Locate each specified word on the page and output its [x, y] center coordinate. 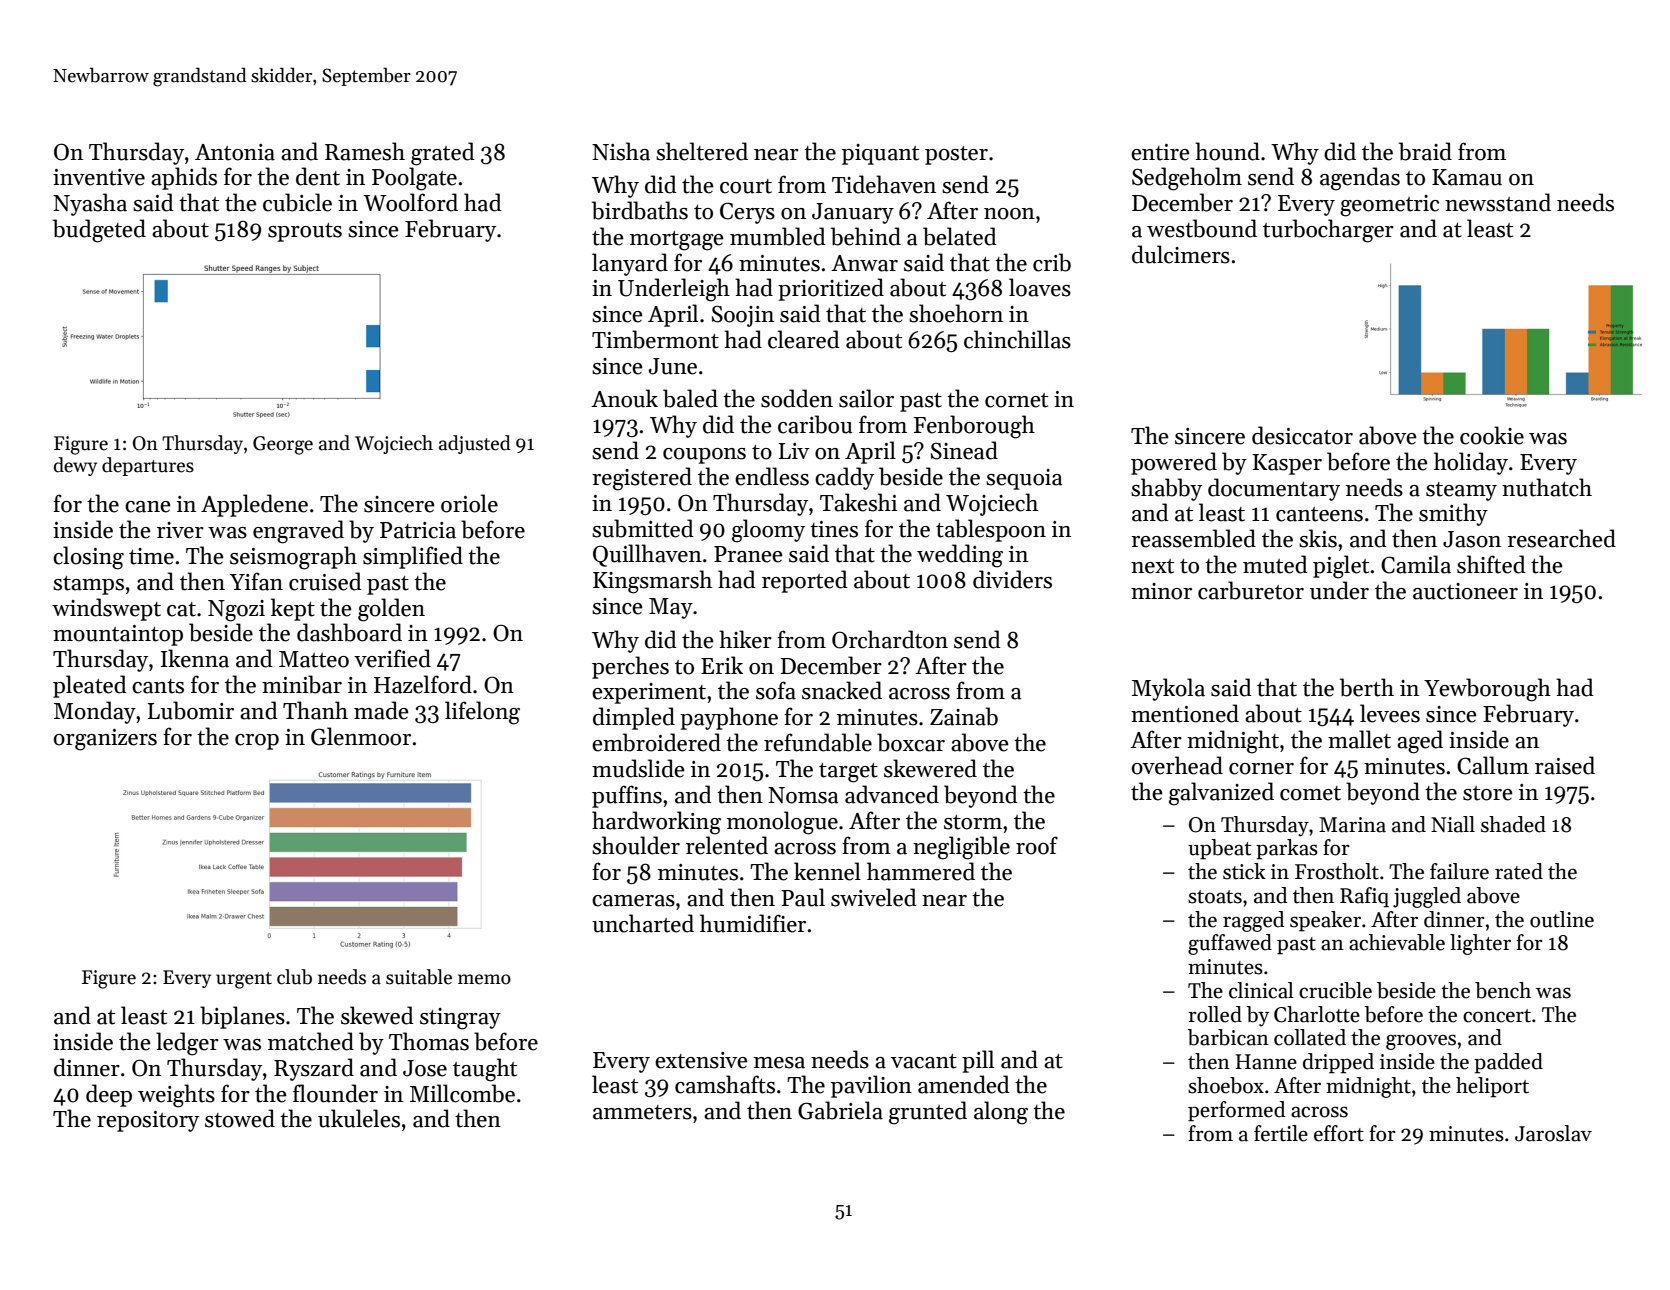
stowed [240, 1118]
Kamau [1467, 177]
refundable [818, 742]
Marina [1352, 825]
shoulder [636, 845]
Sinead [964, 450]
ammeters [642, 1112]
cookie [1492, 435]
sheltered [702, 151]
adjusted [475, 444]
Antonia [235, 152]
